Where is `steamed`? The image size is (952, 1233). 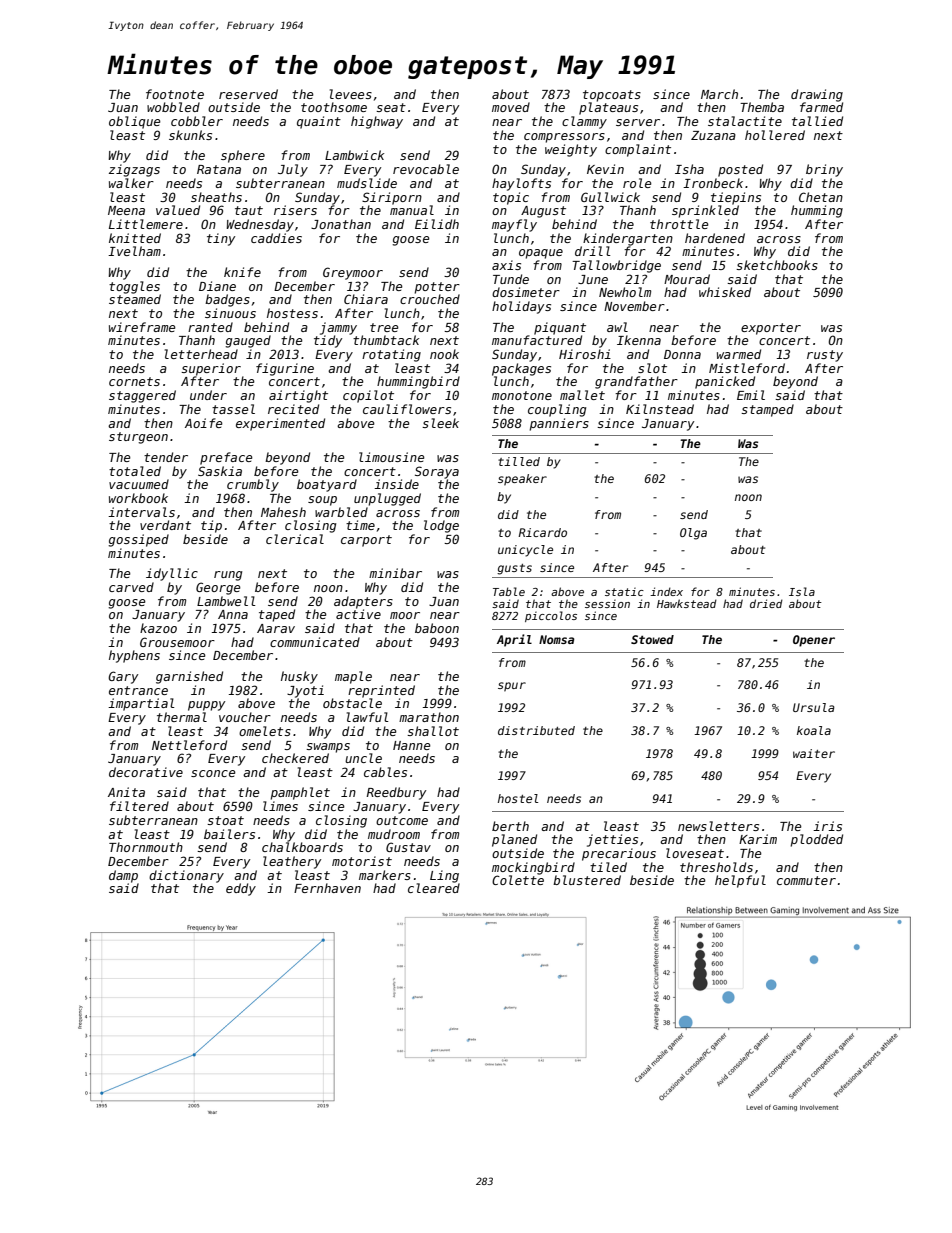 steamed is located at coordinates (135, 299).
